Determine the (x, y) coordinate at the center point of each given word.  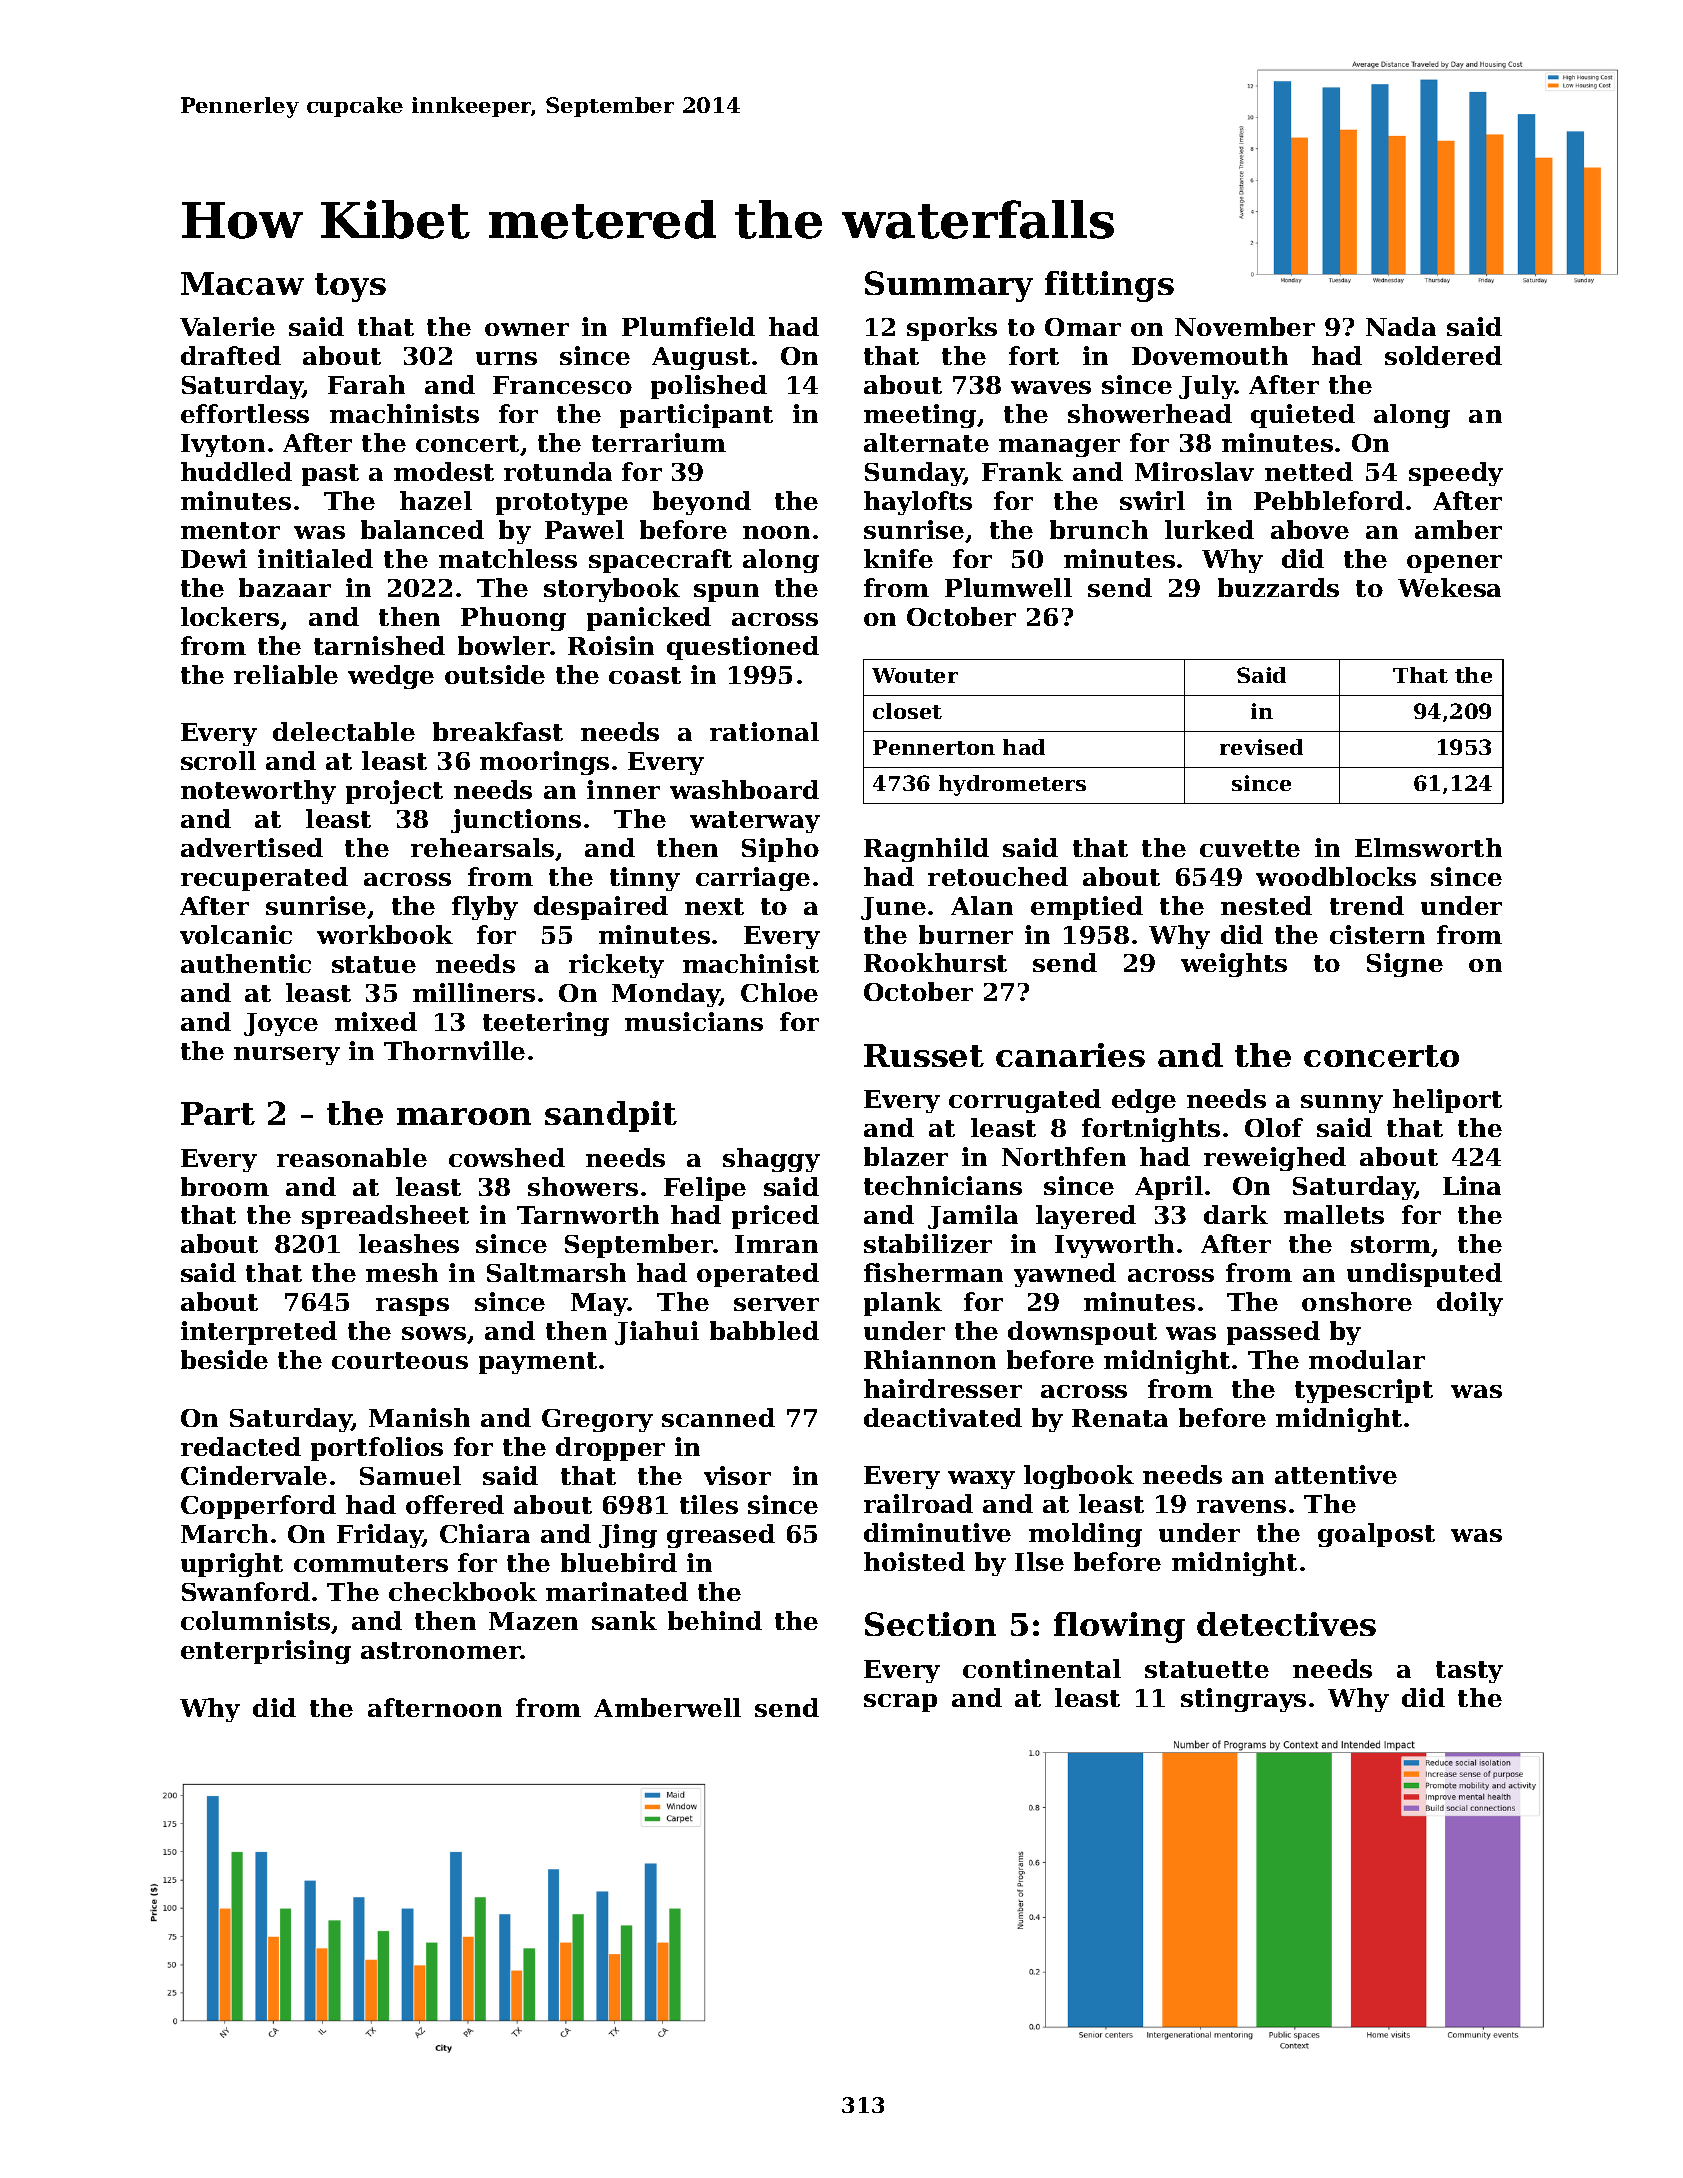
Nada (1401, 326)
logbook (1079, 1477)
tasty (1469, 1672)
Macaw (242, 283)
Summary (949, 286)
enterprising (266, 1652)
